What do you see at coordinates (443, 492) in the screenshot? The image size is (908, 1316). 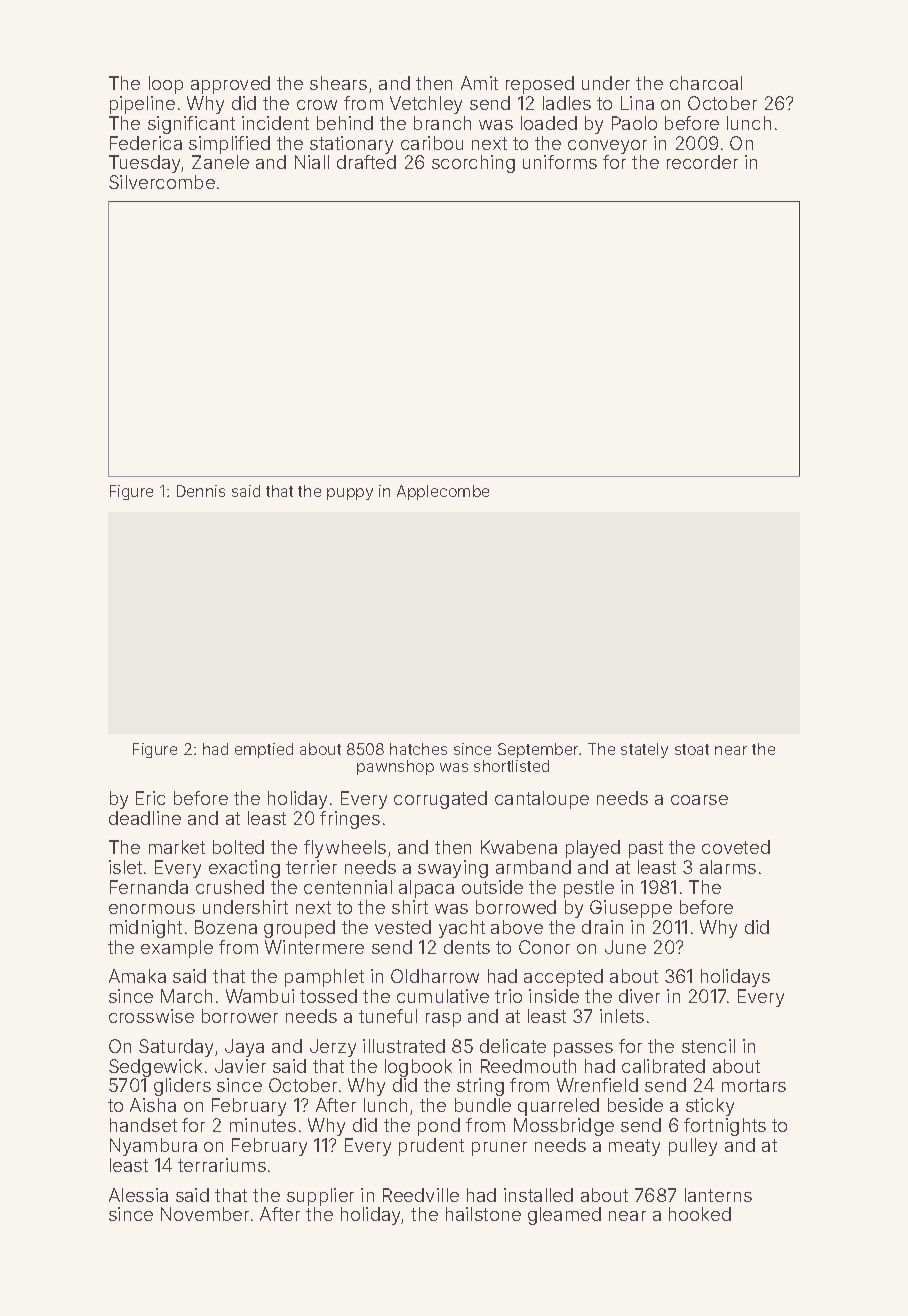 I see `Applecombe` at bounding box center [443, 492].
